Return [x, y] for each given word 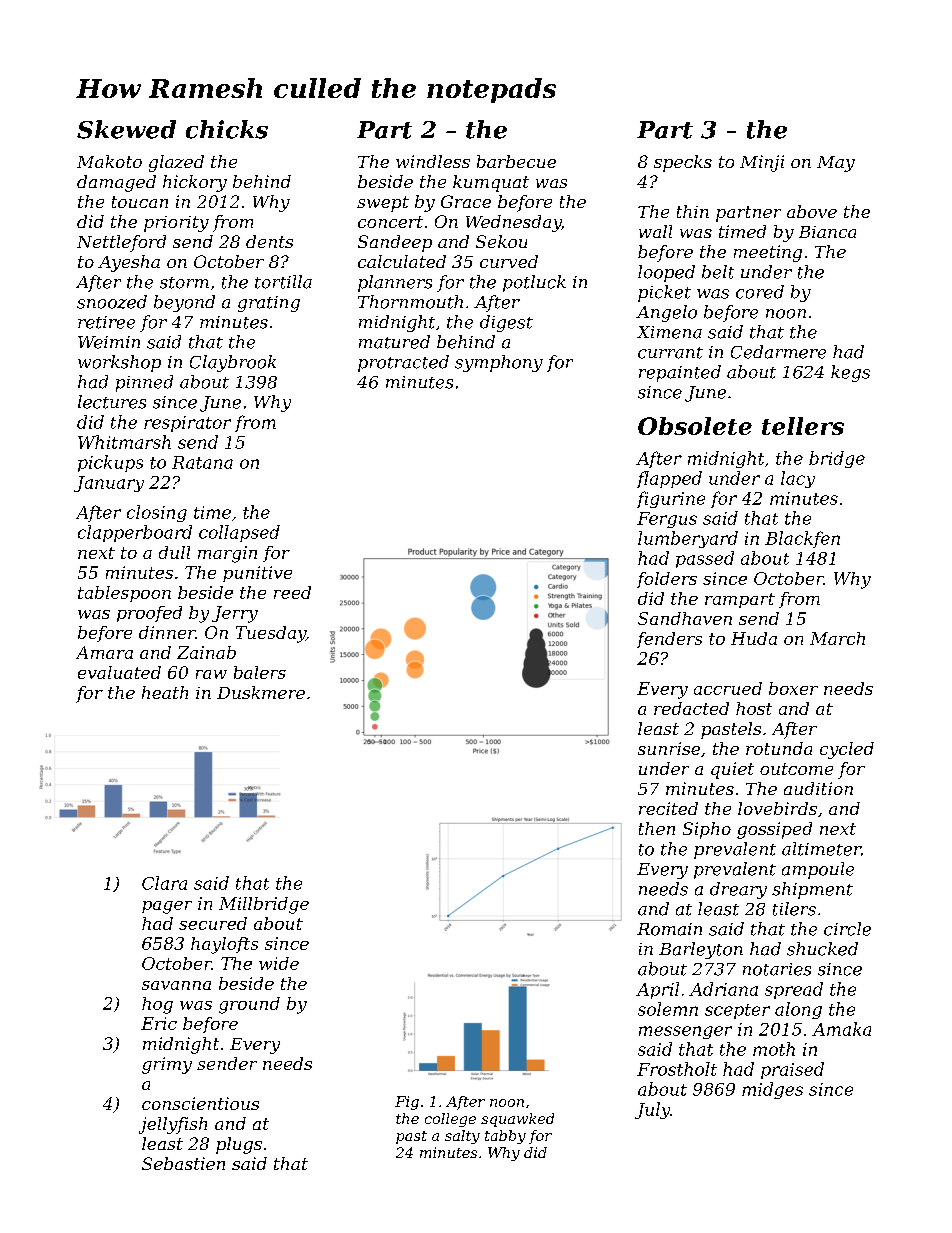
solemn [668, 1009]
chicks [227, 129]
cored [760, 292]
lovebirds [777, 808]
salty [462, 1137]
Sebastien [183, 1163]
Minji [762, 163]
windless [433, 161]
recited [668, 808]
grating [269, 304]
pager [167, 907]
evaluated [119, 672]
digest [506, 323]
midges [772, 1090]
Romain [669, 929]
